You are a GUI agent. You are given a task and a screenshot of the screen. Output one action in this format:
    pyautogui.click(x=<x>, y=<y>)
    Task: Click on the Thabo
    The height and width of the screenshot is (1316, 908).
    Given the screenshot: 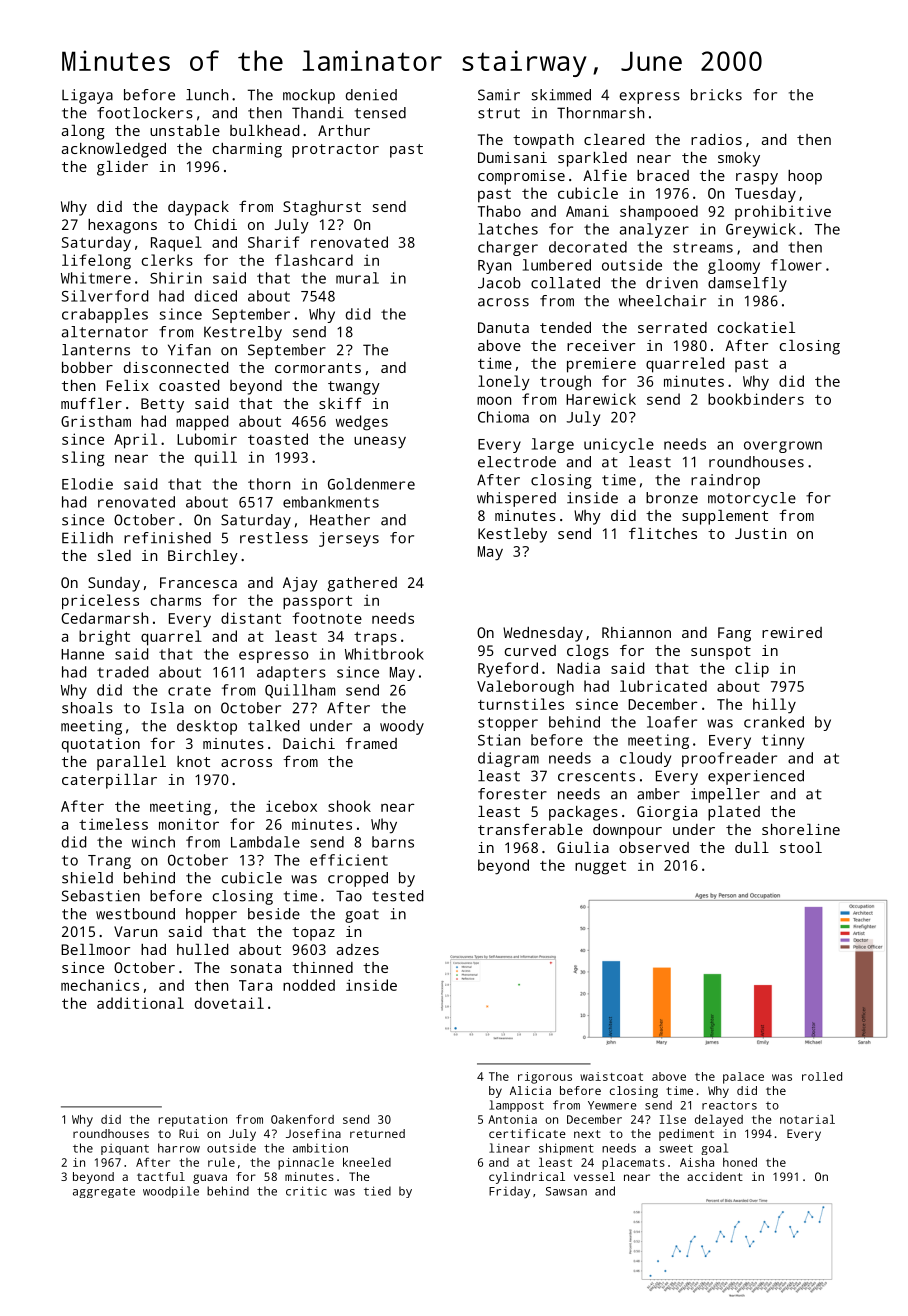 What is the action you would take?
    pyautogui.click(x=499, y=211)
